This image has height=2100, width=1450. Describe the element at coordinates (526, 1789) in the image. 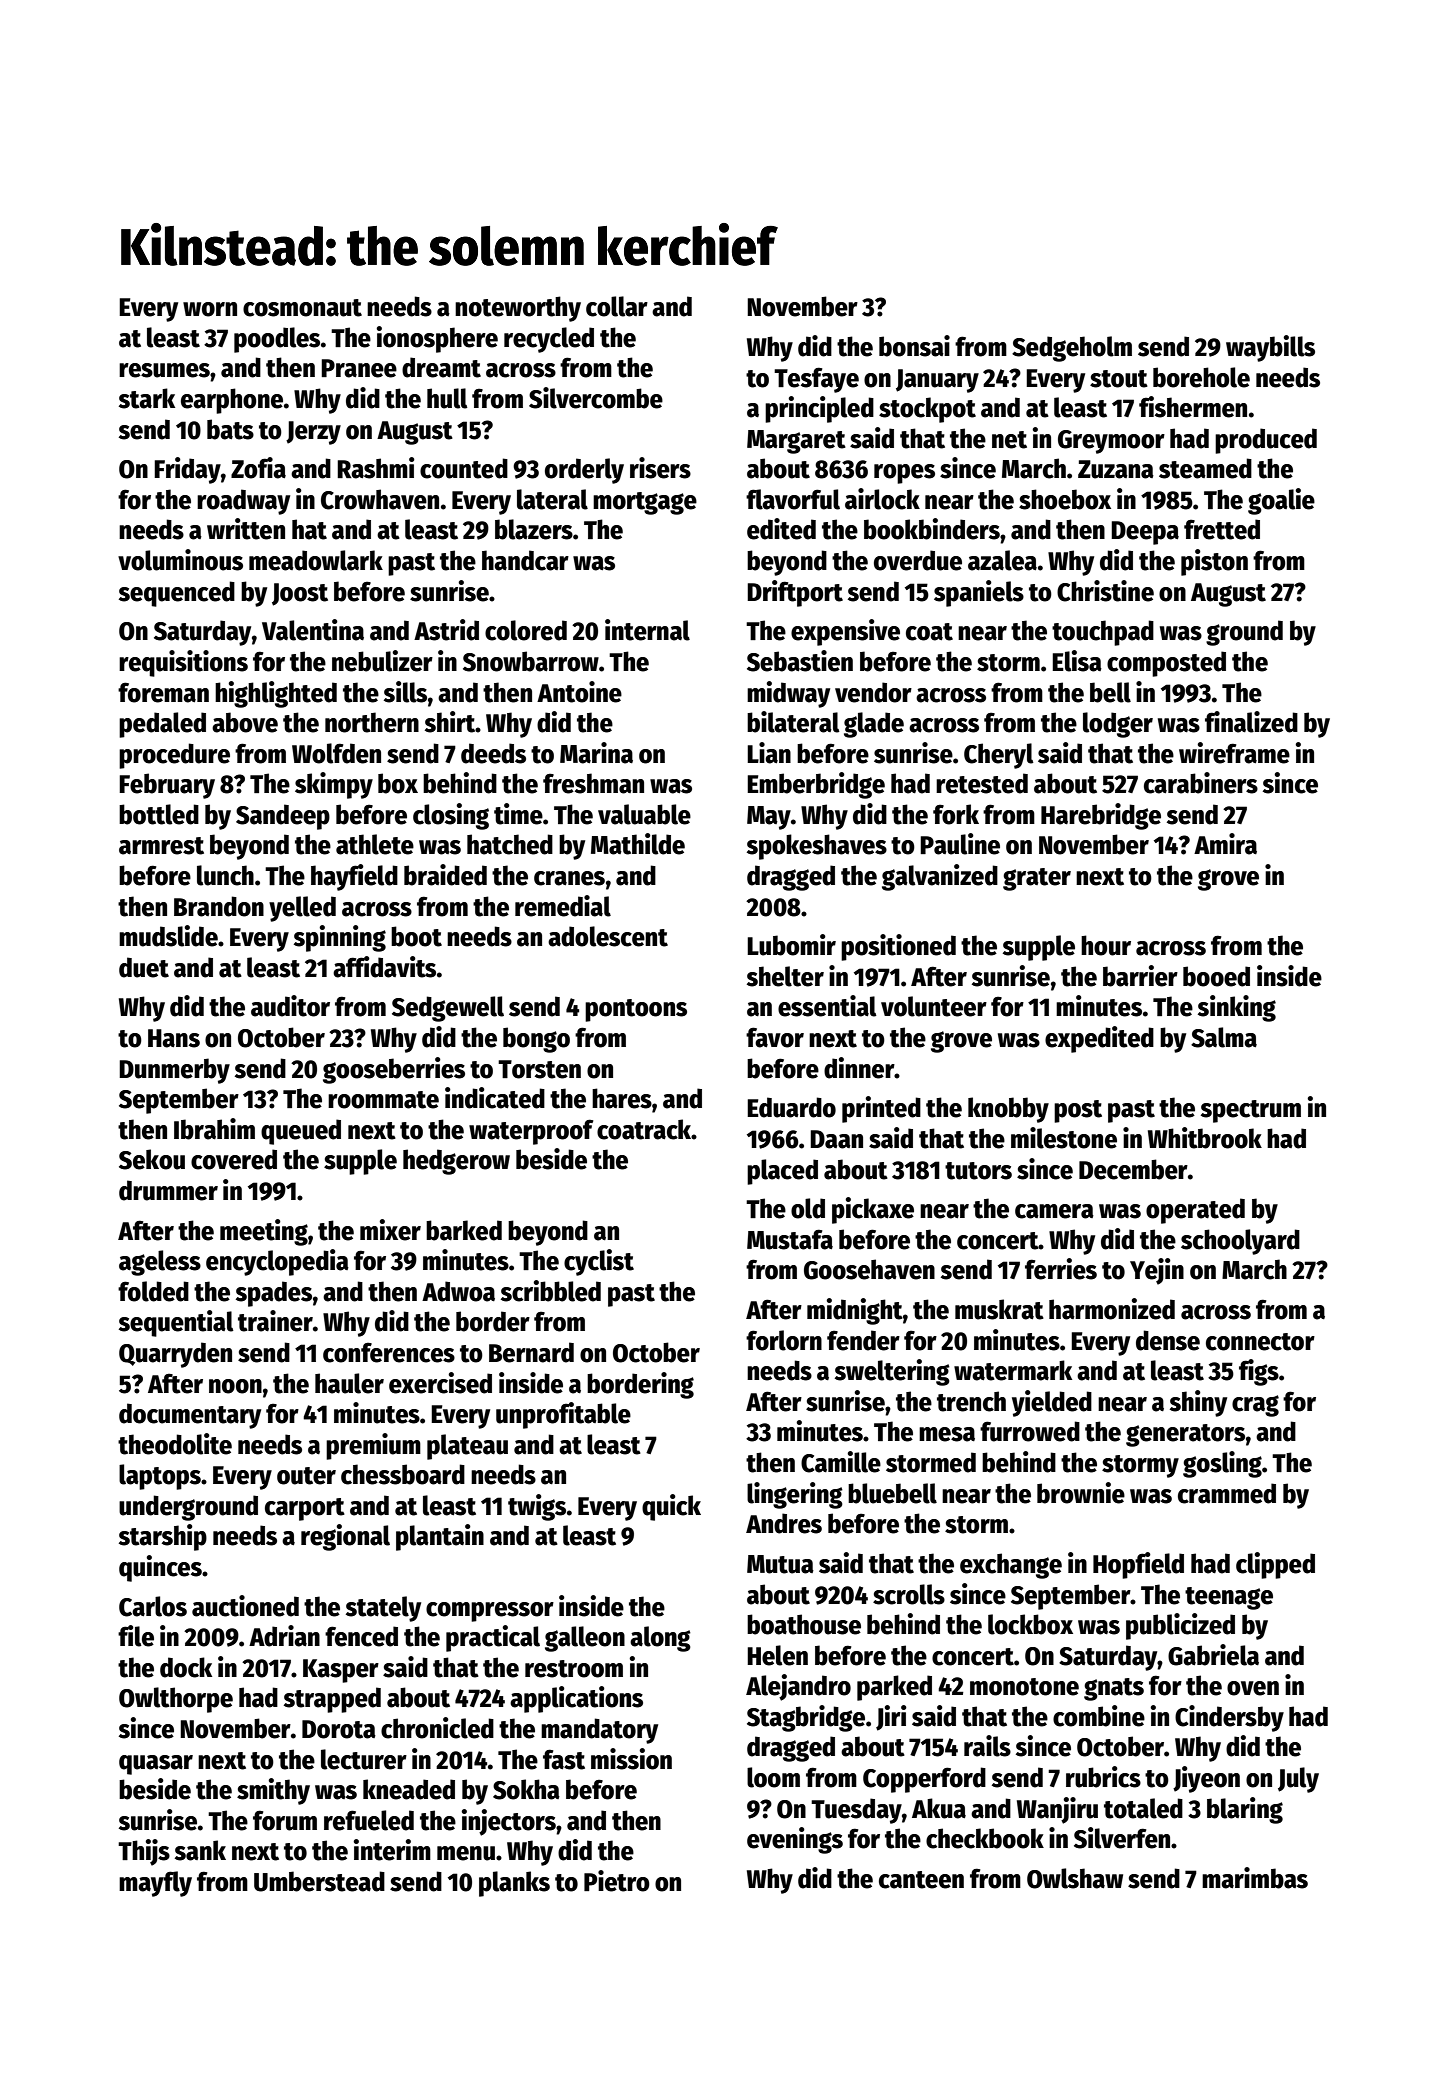

I see `Sokha` at that location.
